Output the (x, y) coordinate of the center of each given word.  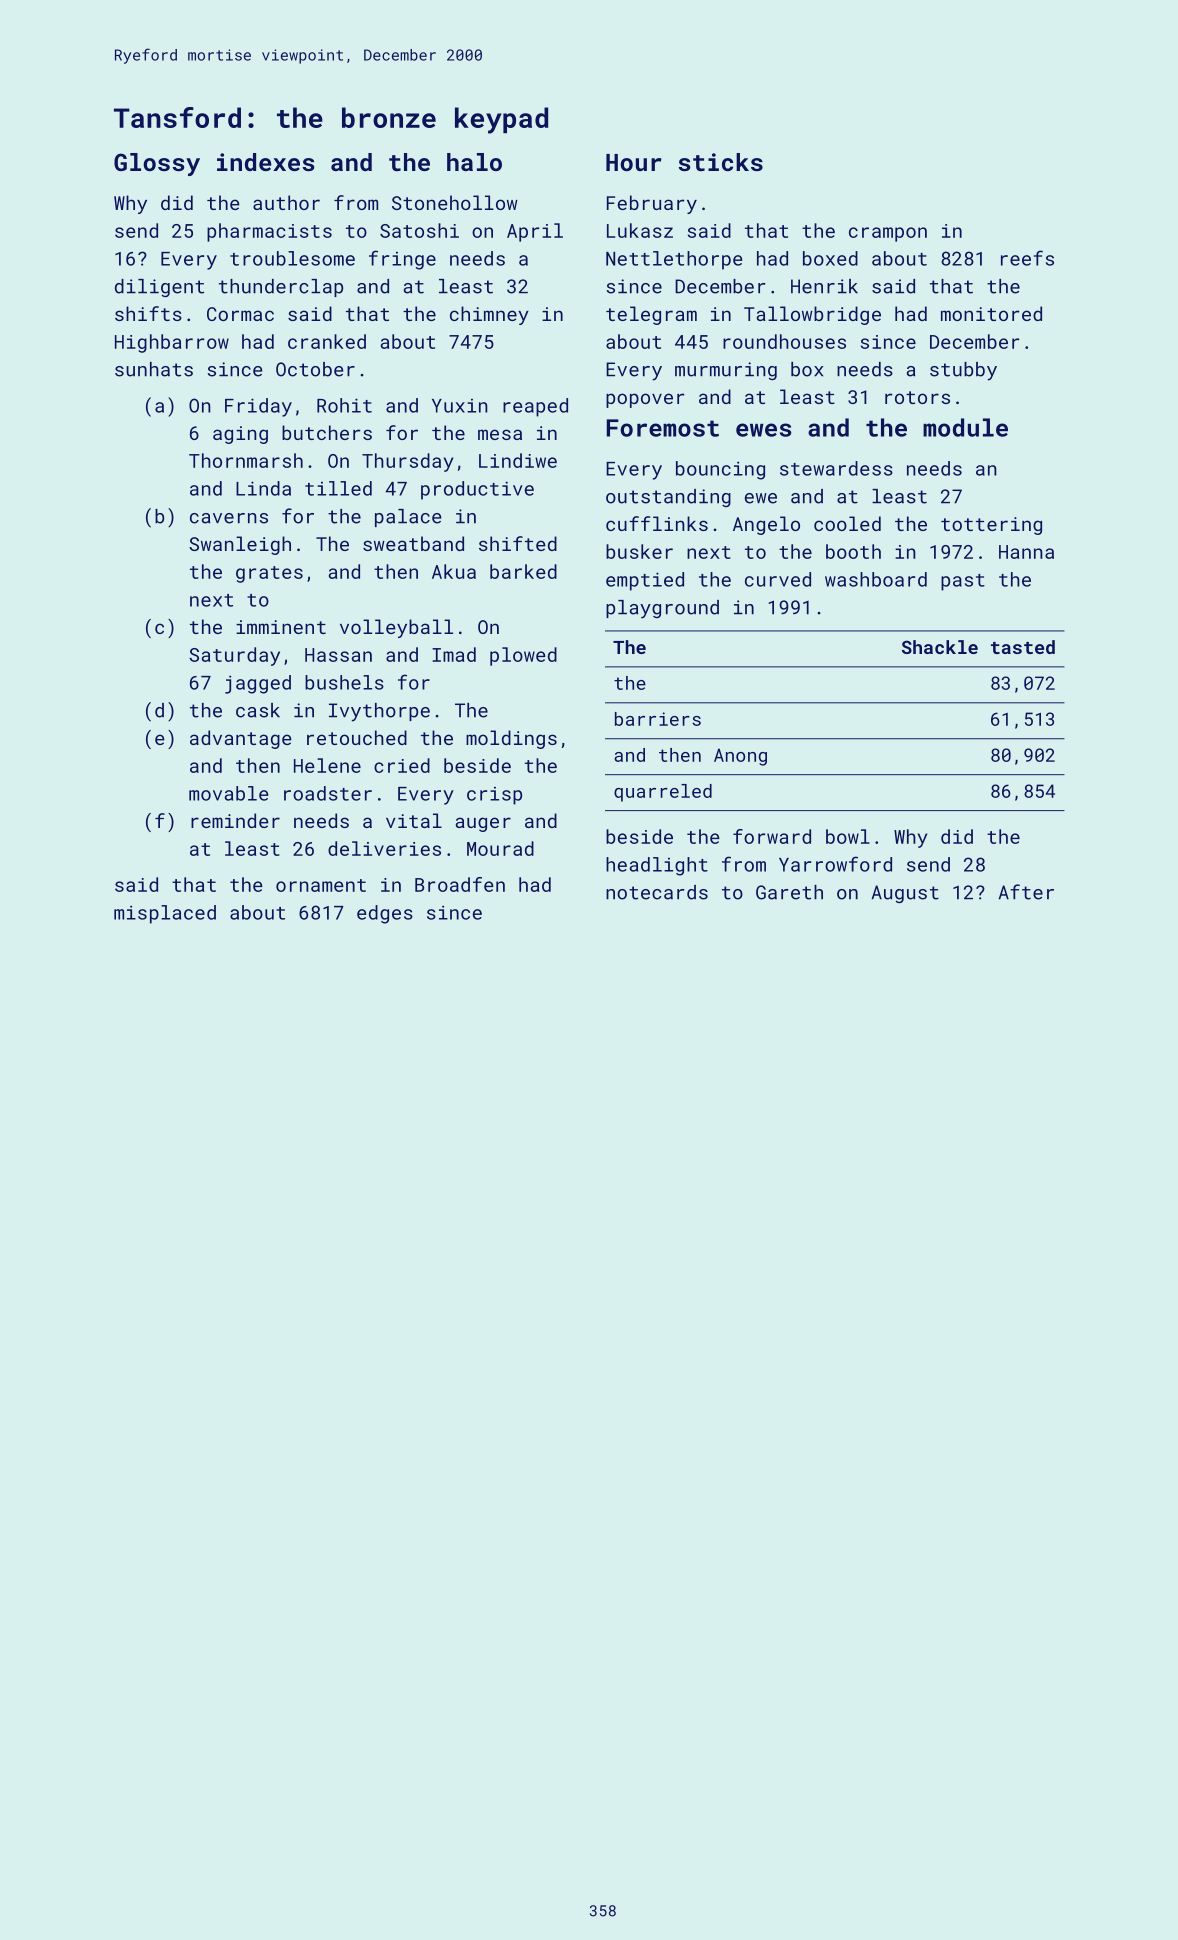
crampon (888, 234)
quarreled (663, 793)
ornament (321, 885)
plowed (523, 656)
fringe (402, 260)
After (1026, 892)
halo (474, 162)
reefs (1027, 258)
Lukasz (640, 230)
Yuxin (460, 406)
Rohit (344, 405)
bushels (344, 682)
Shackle (940, 647)
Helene (327, 765)
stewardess (836, 468)
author (286, 202)
